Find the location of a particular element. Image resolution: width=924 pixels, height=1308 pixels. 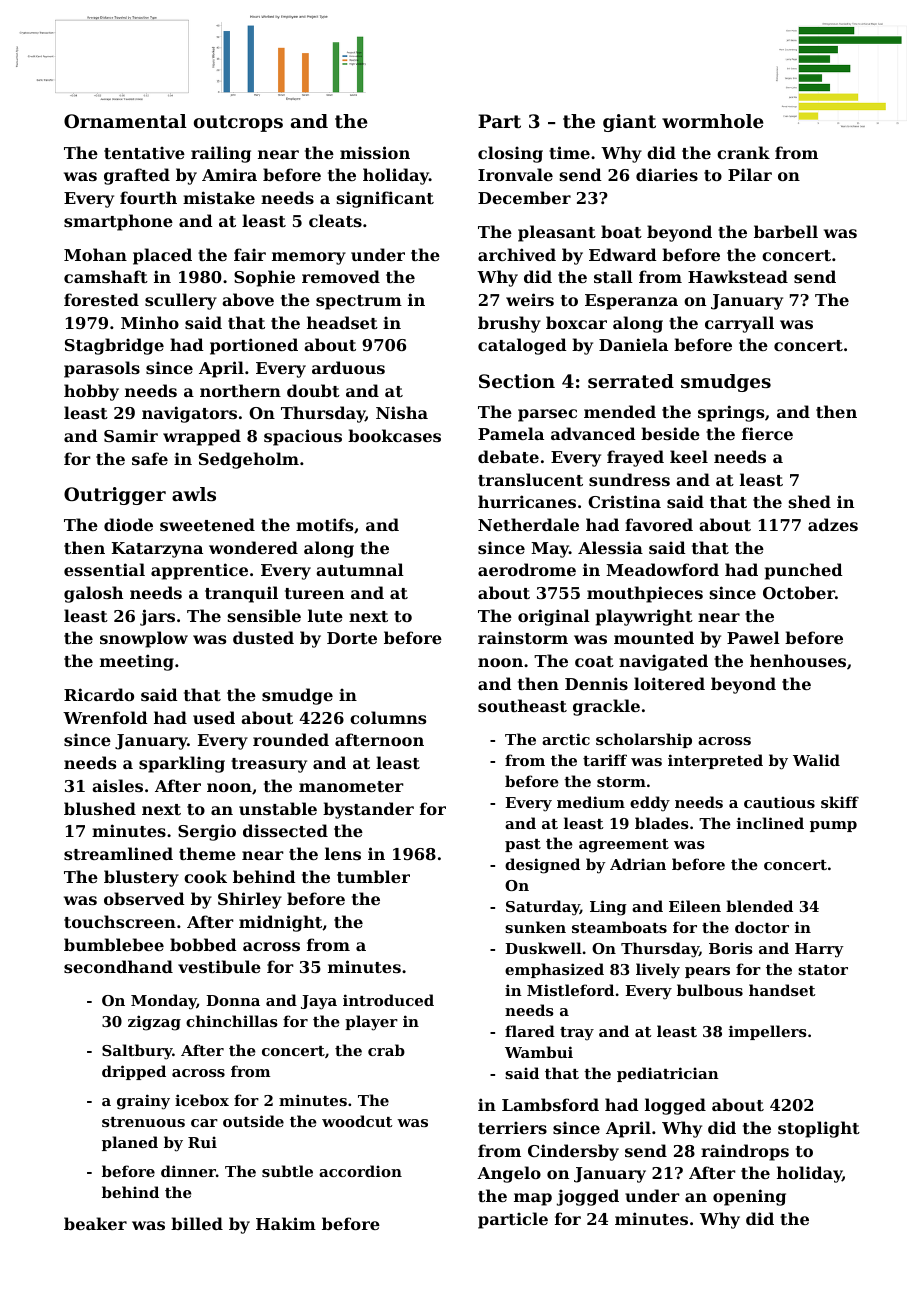

outcrops is located at coordinates (238, 123).
